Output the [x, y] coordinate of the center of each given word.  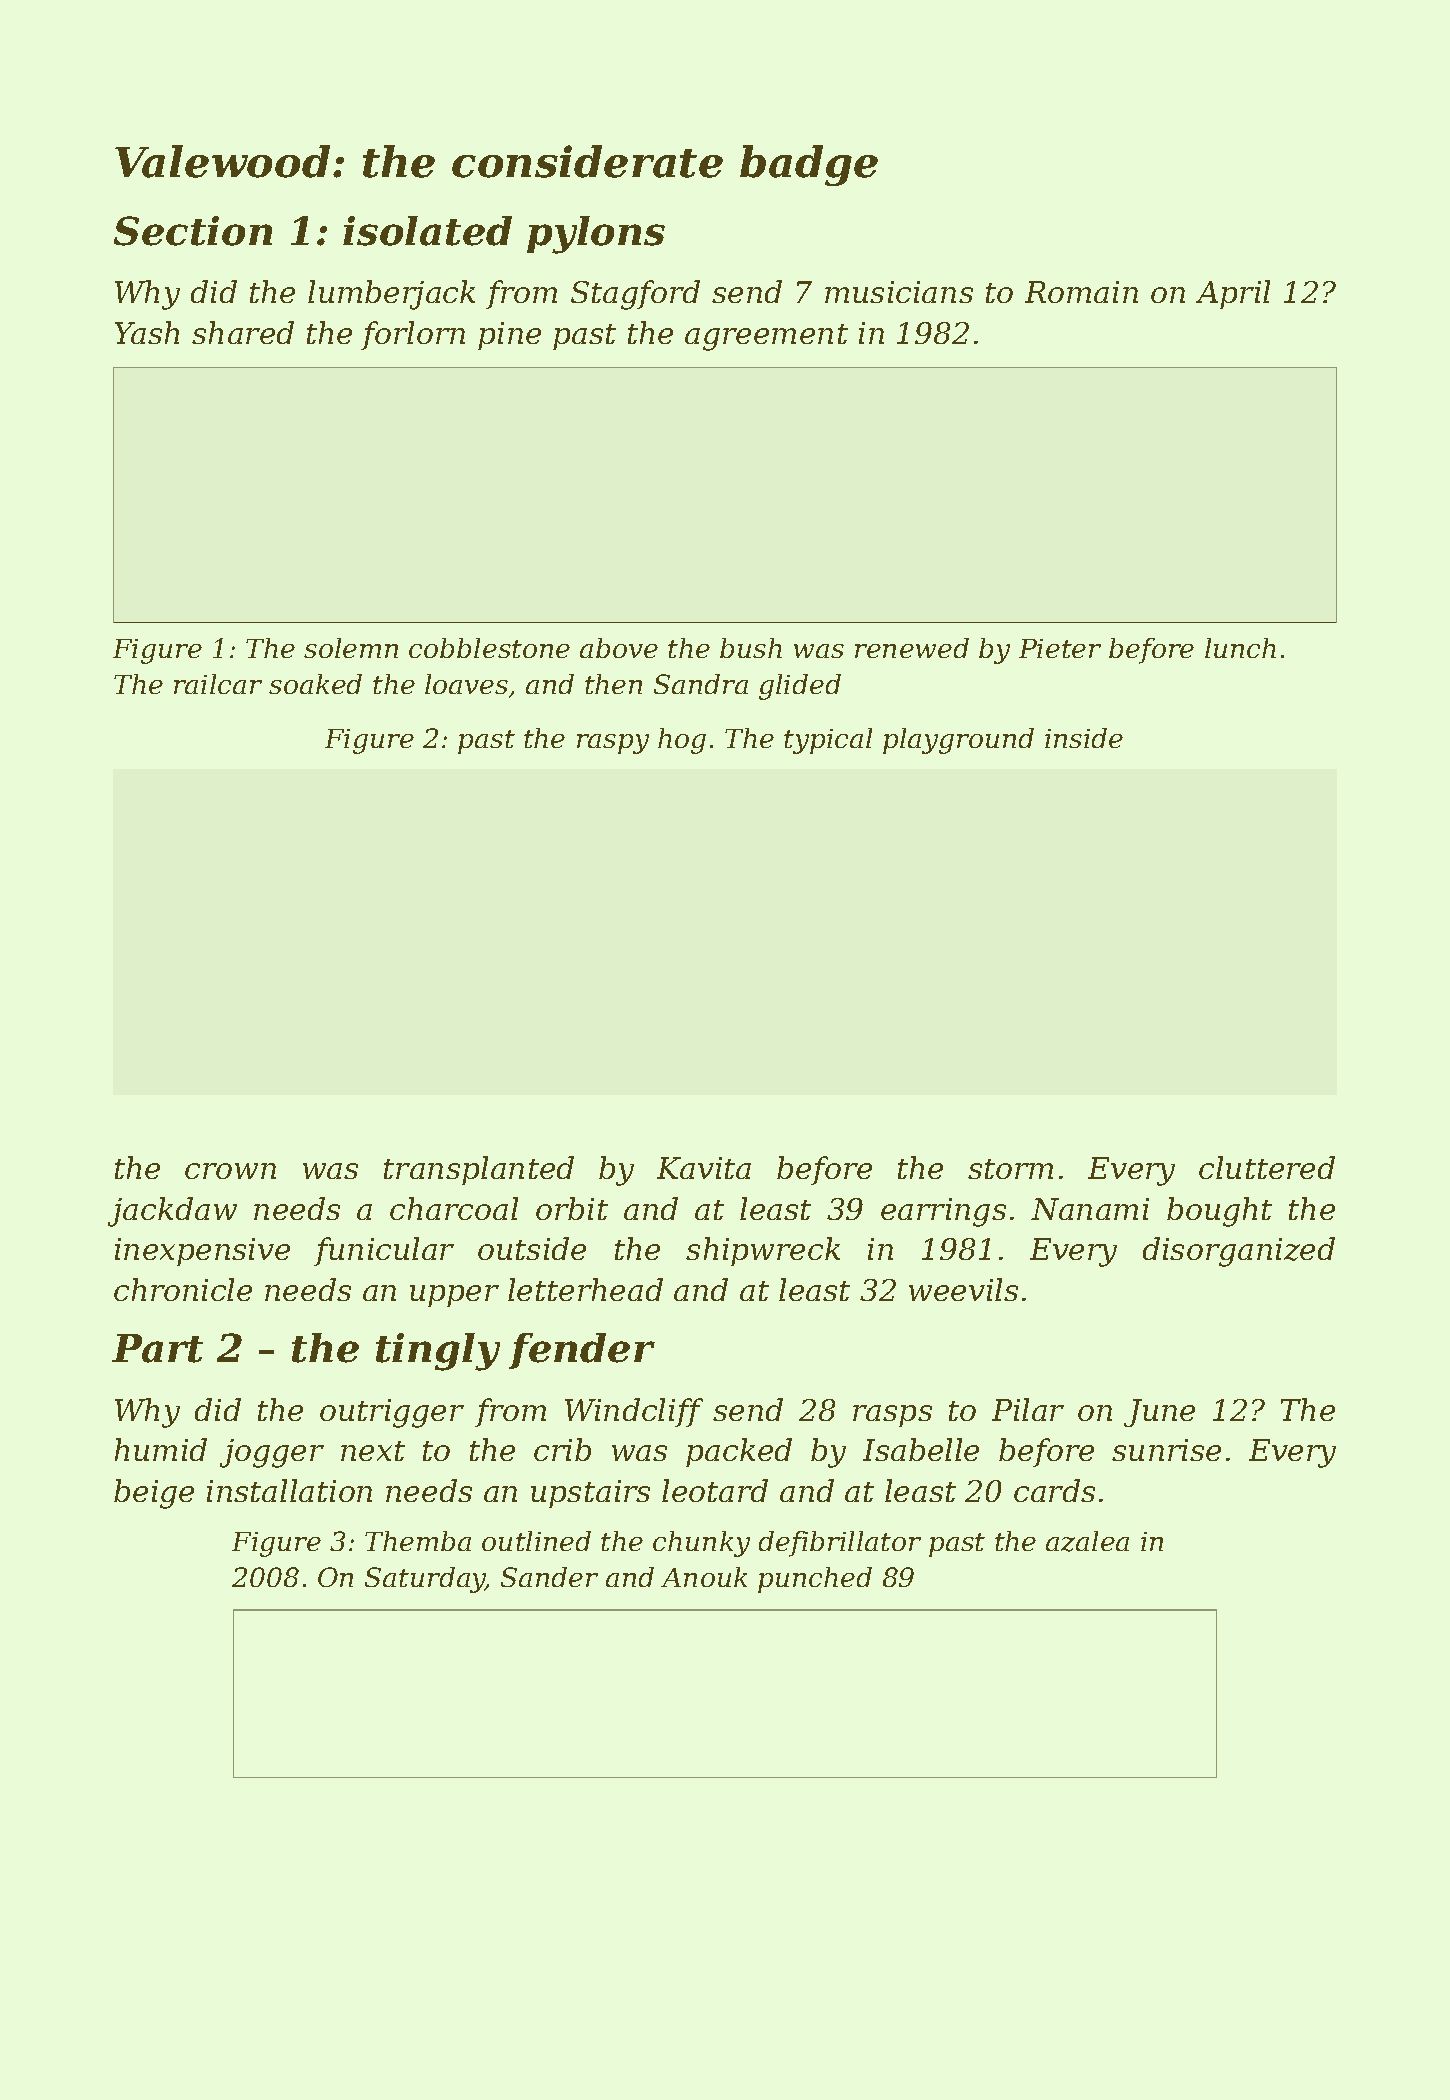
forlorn [413, 335]
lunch [1240, 648]
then [613, 684]
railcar [218, 684]
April [1233, 294]
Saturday [425, 1580]
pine [509, 336]
